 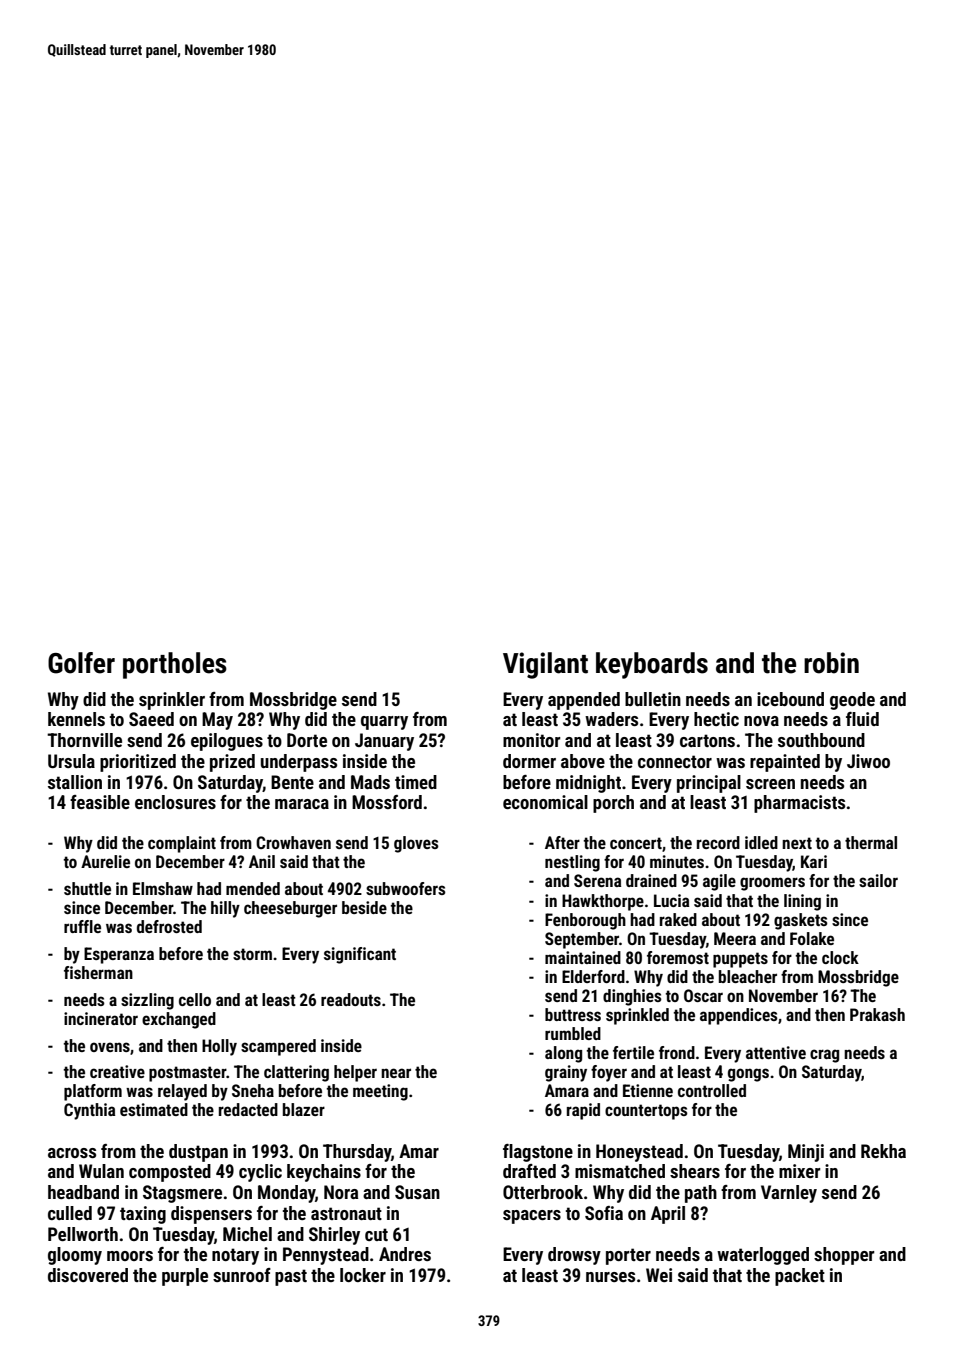 What do you see at coordinates (718, 842) in the image?
I see `record` at bounding box center [718, 842].
